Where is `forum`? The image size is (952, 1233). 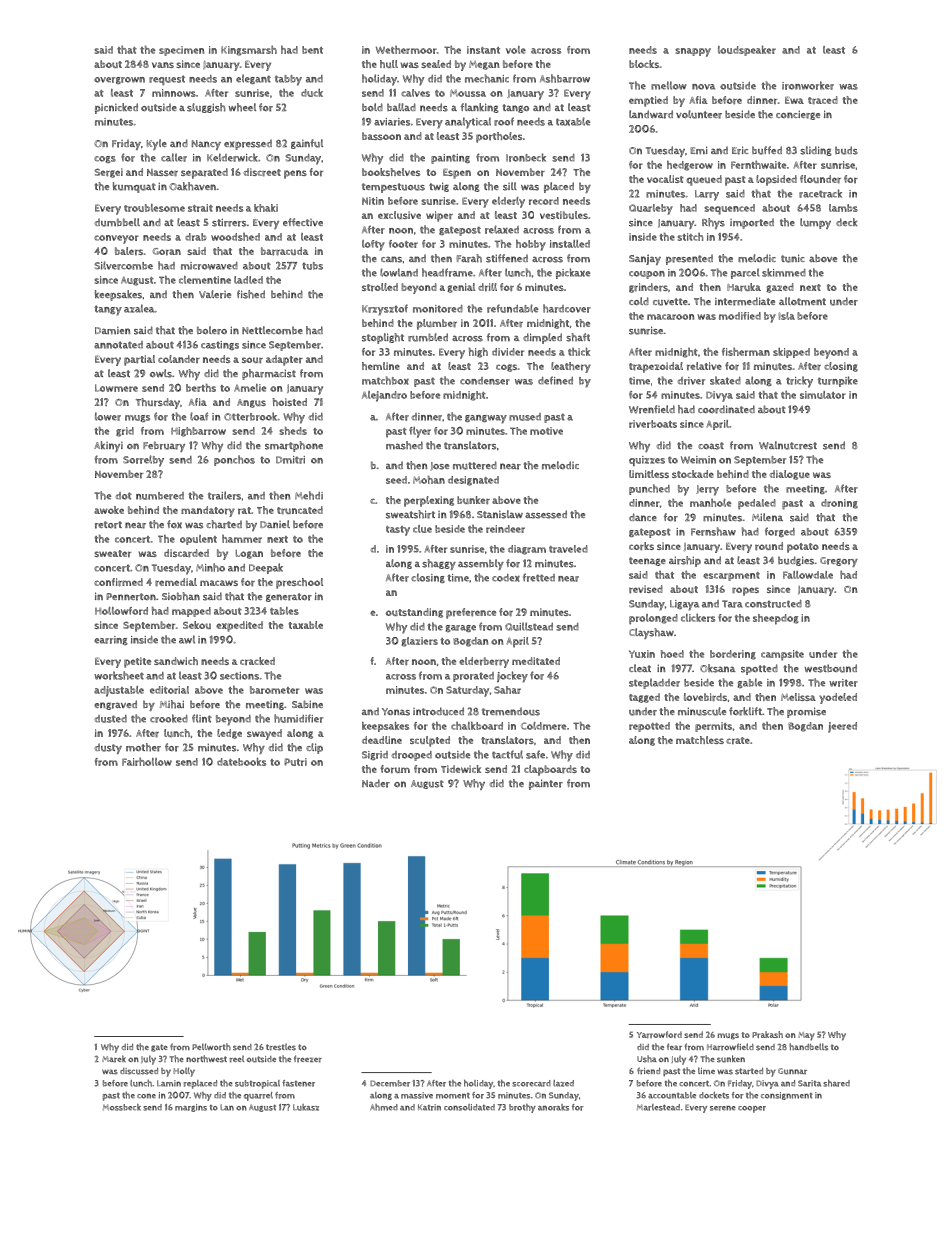
forum is located at coordinates (395, 769).
